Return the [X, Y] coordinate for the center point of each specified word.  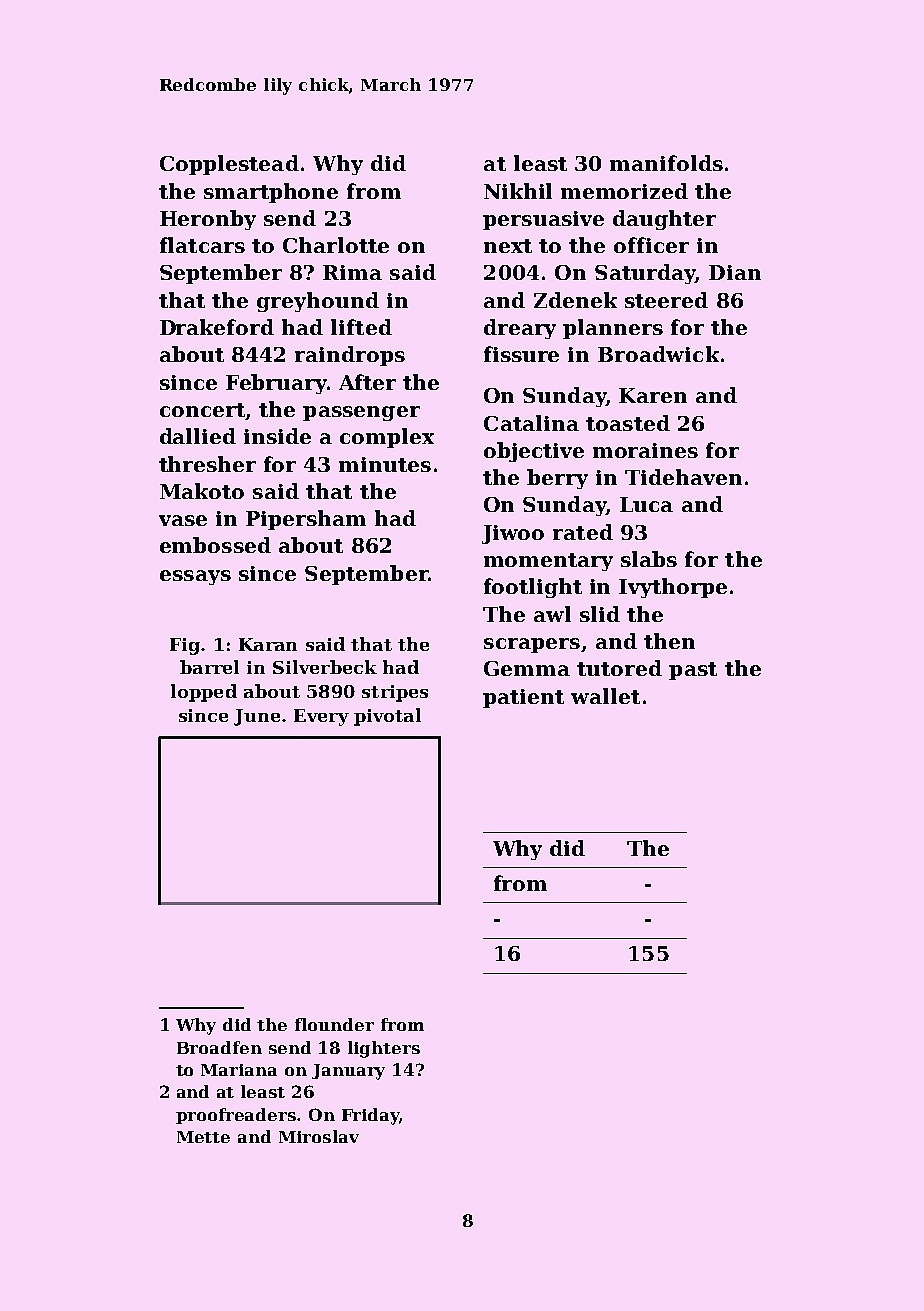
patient [523, 698]
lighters [384, 1049]
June [257, 717]
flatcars [202, 245]
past [693, 671]
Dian [735, 272]
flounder [334, 1024]
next [508, 246]
